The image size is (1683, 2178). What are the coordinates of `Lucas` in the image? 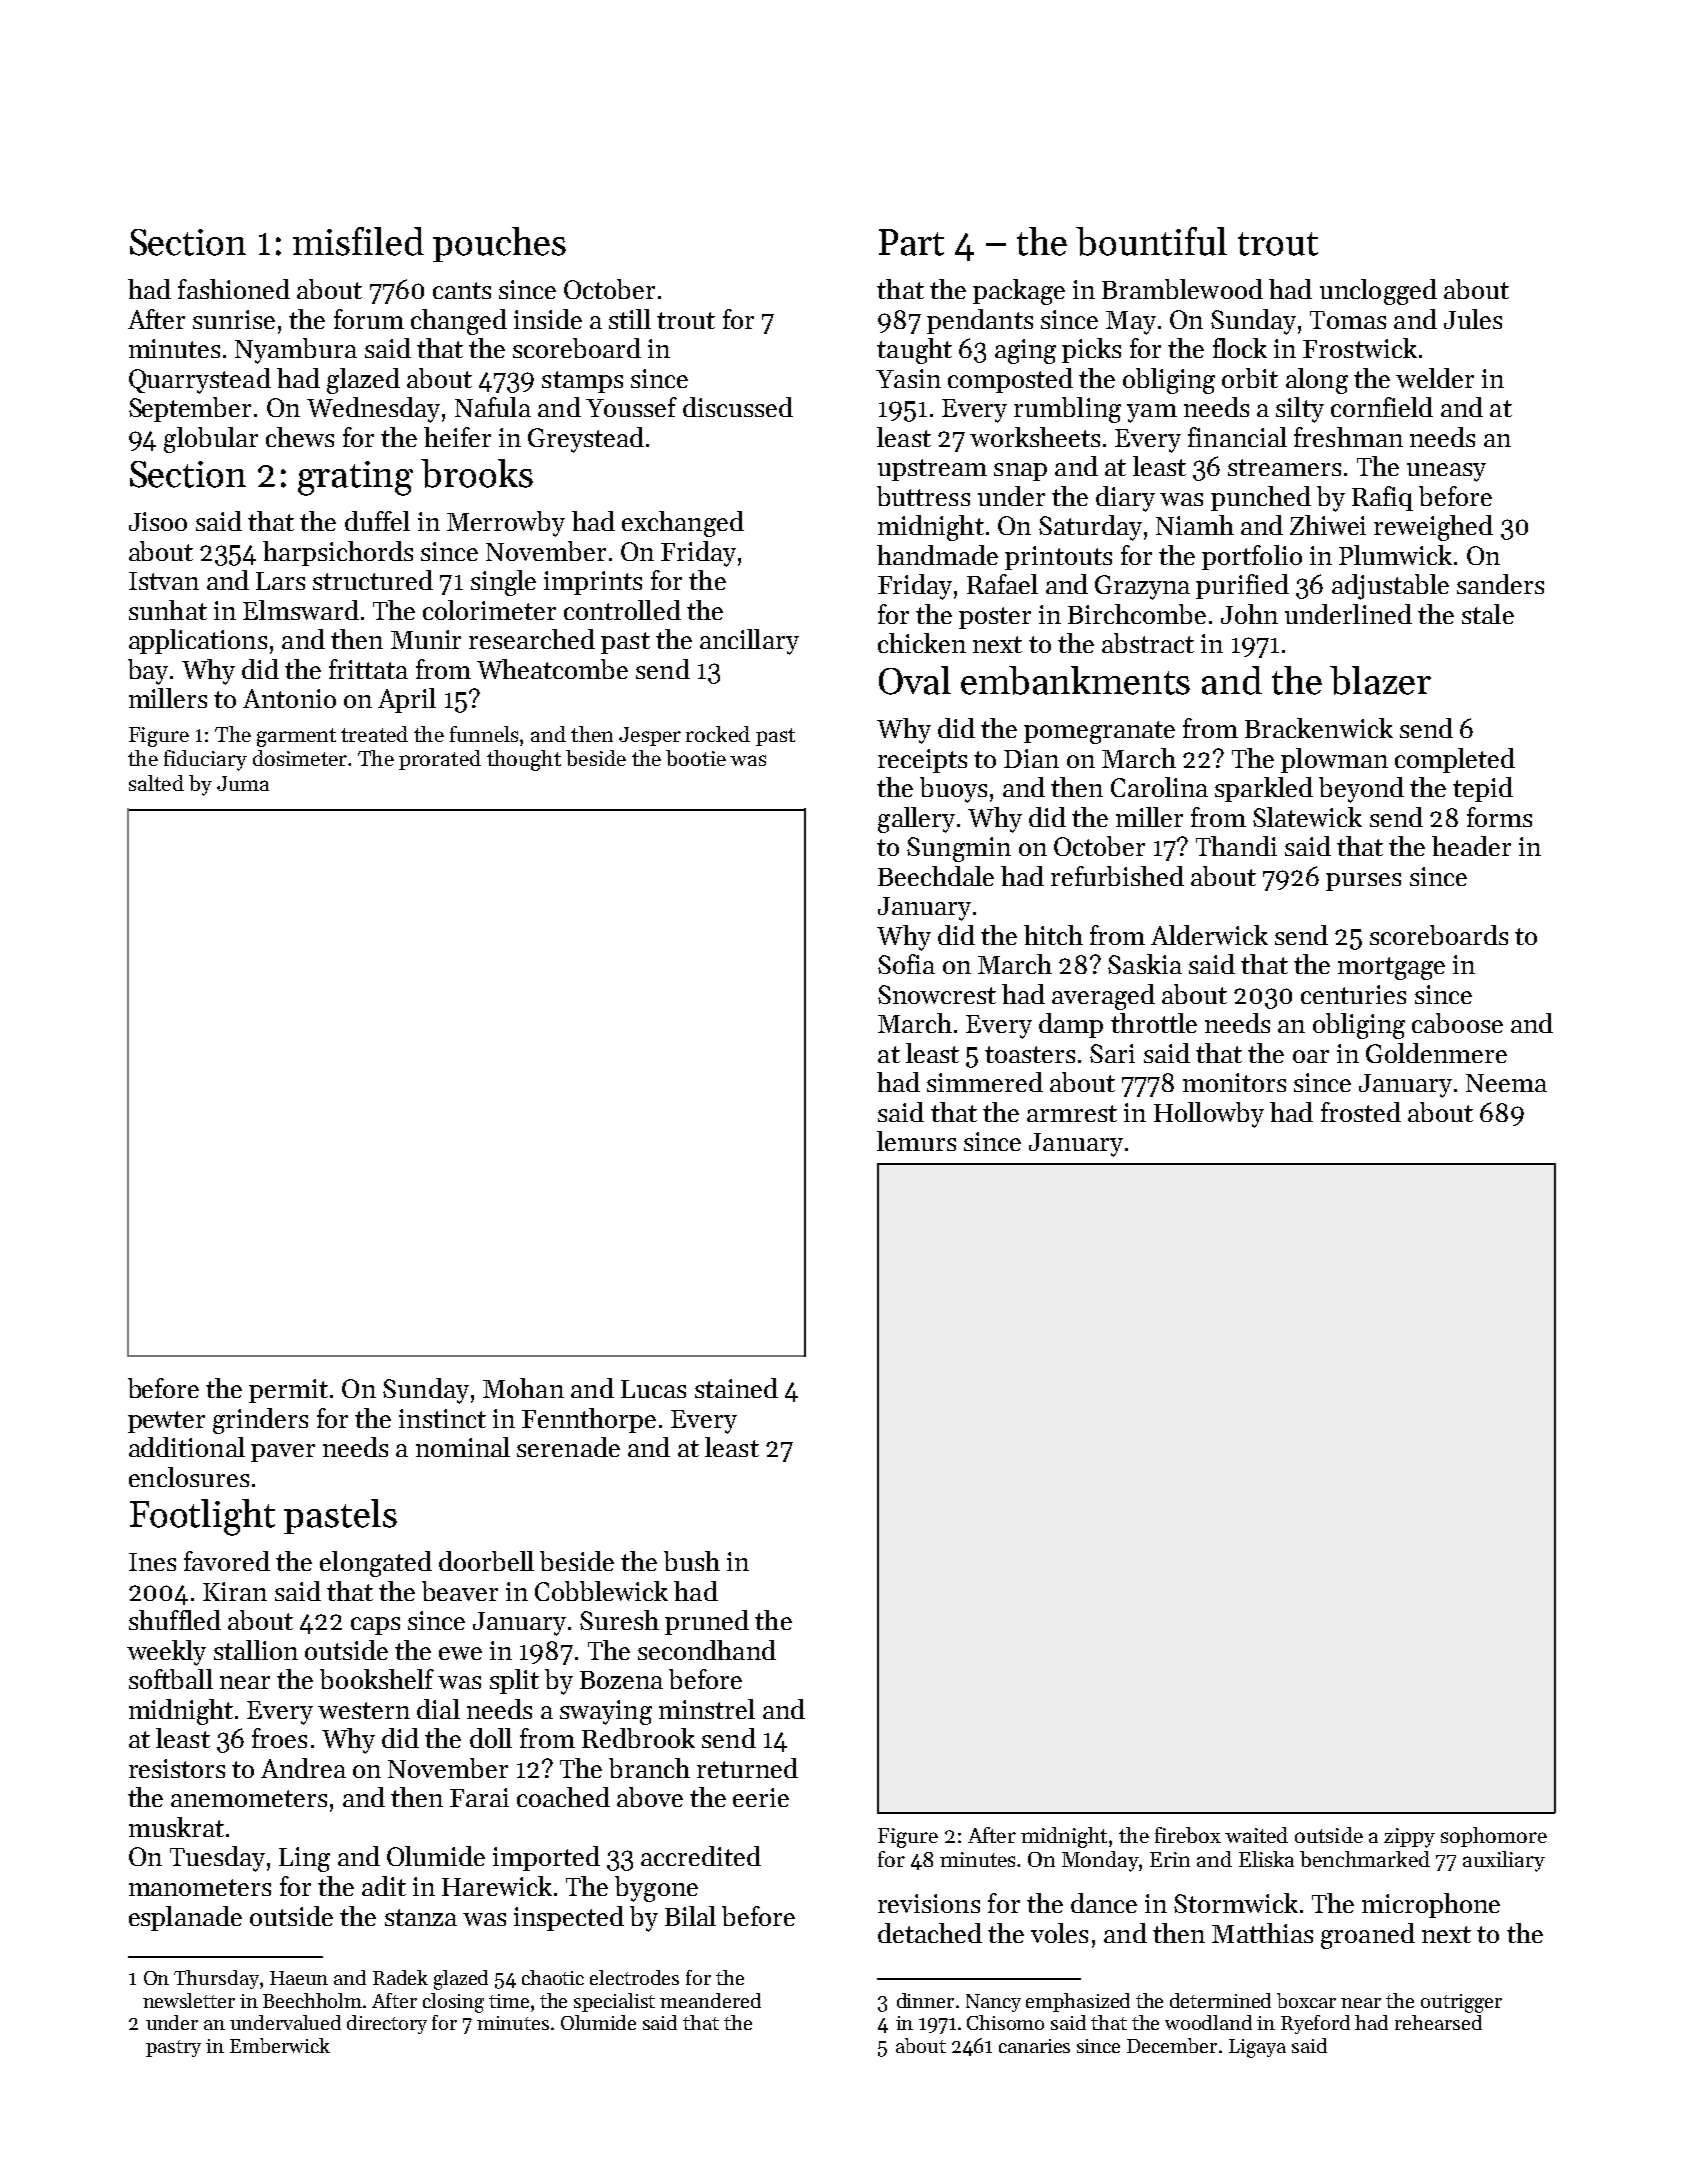 It's located at (653, 1389).
